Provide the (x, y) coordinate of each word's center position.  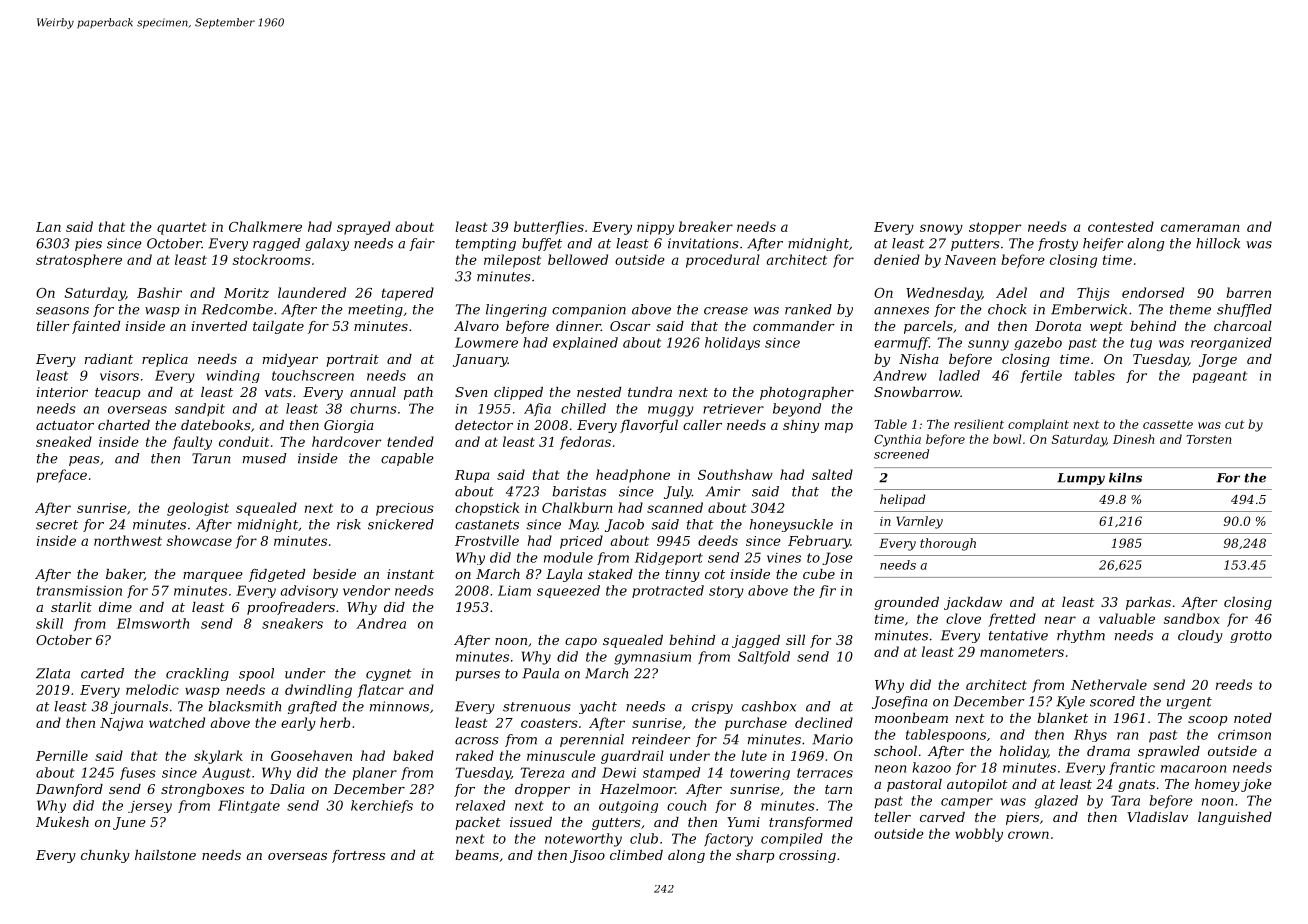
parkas (1148, 603)
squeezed (568, 591)
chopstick (487, 509)
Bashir (159, 292)
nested (599, 392)
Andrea (381, 623)
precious (405, 509)
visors (119, 376)
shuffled (1244, 310)
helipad (902, 500)
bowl (1007, 439)
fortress (358, 856)
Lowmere (486, 342)
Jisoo (587, 856)
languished (1235, 818)
